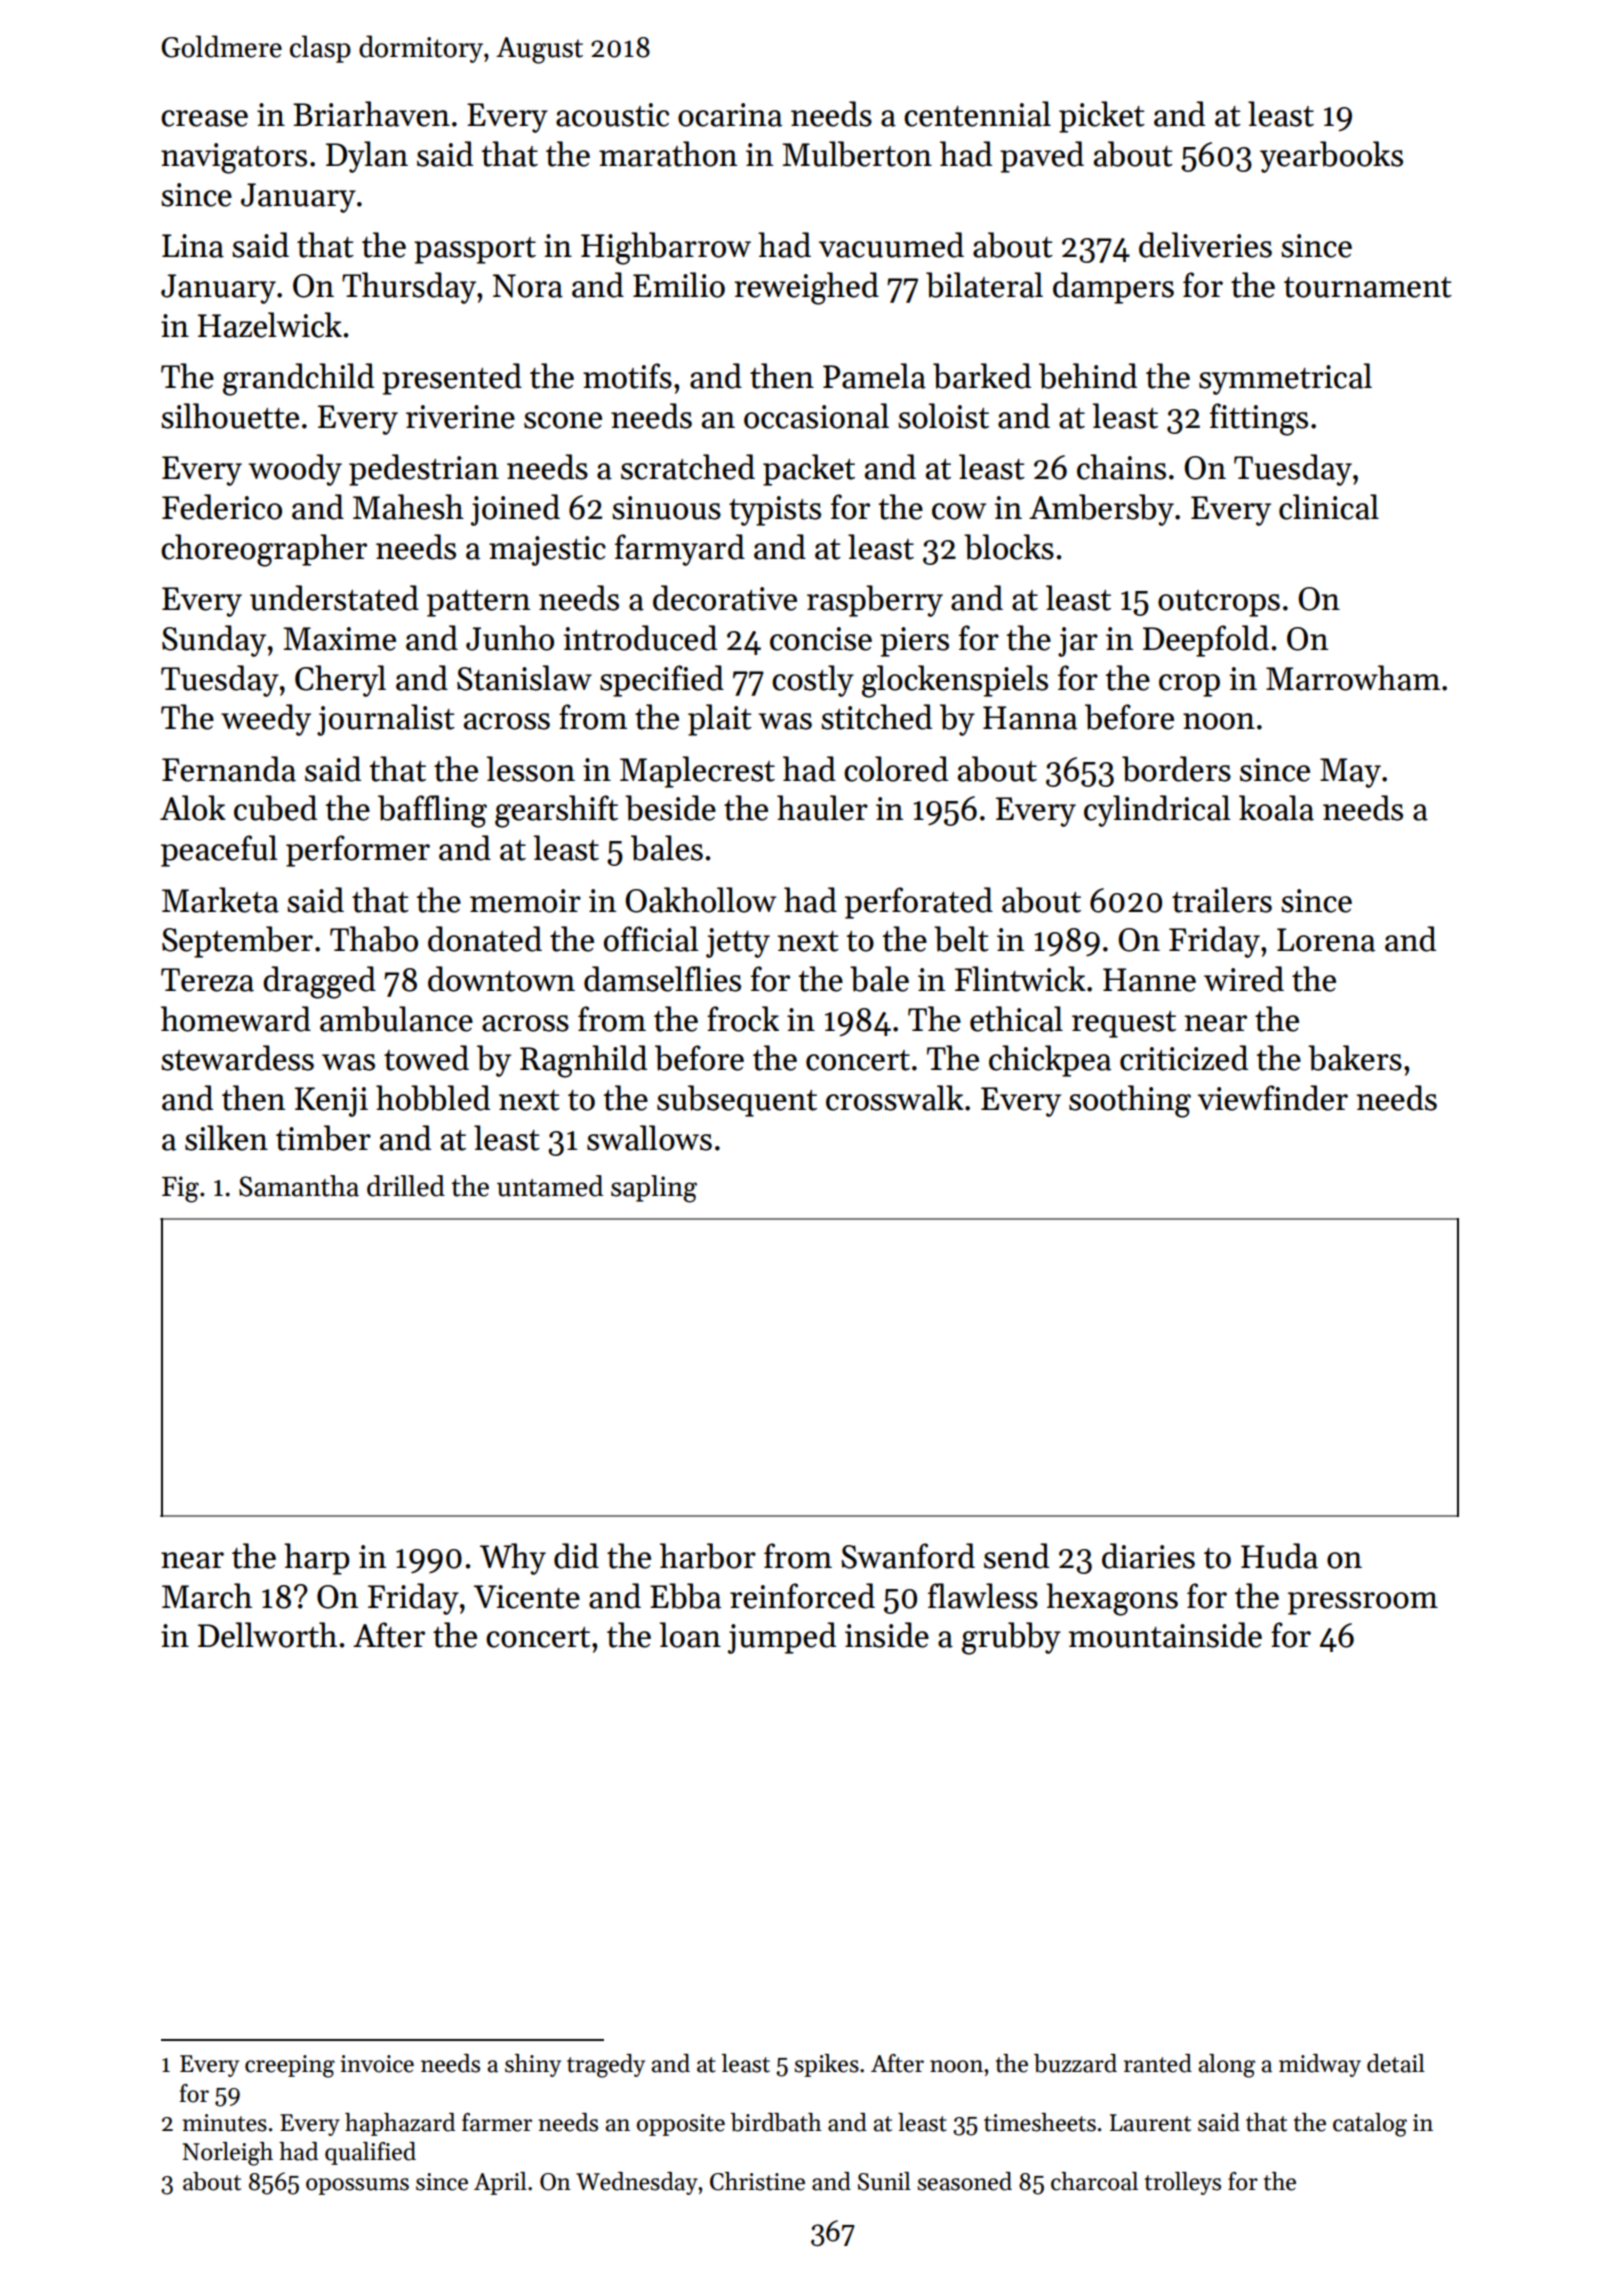 This image has height=2292, width=1620. What do you see at coordinates (227, 2154) in the image?
I see `Norleigh` at bounding box center [227, 2154].
